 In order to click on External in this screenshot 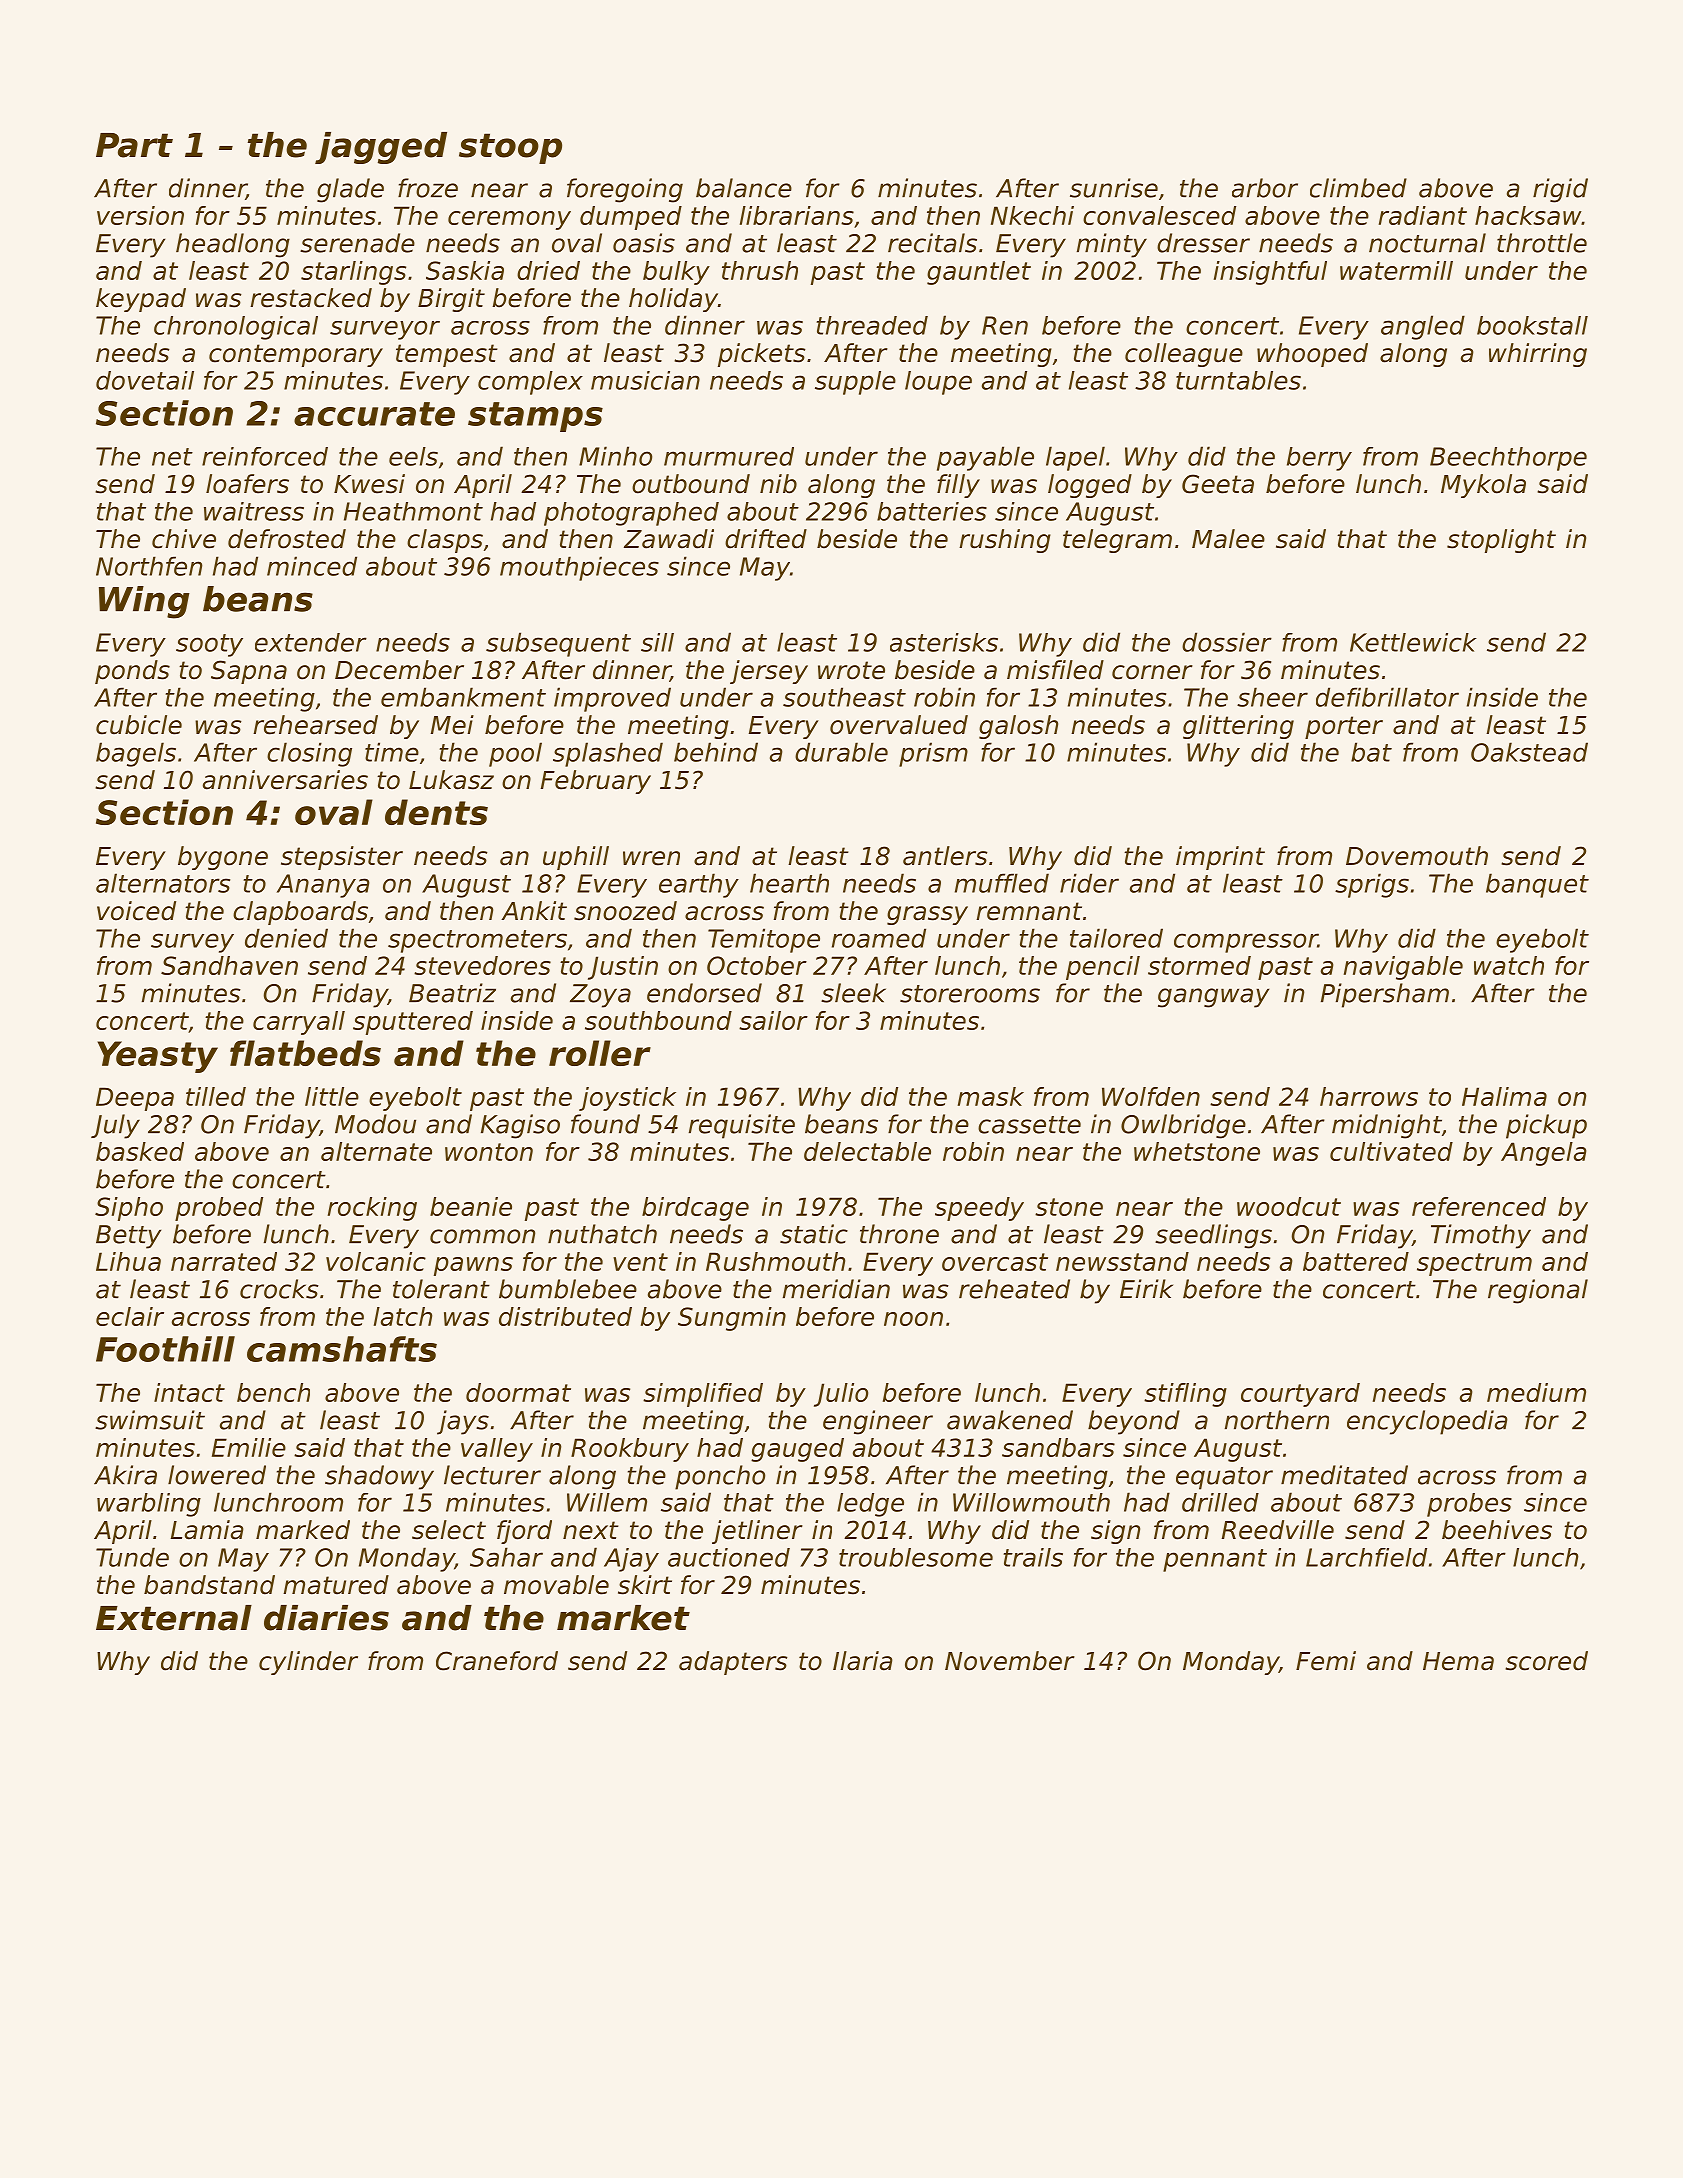, I will do `click(174, 1618)`.
